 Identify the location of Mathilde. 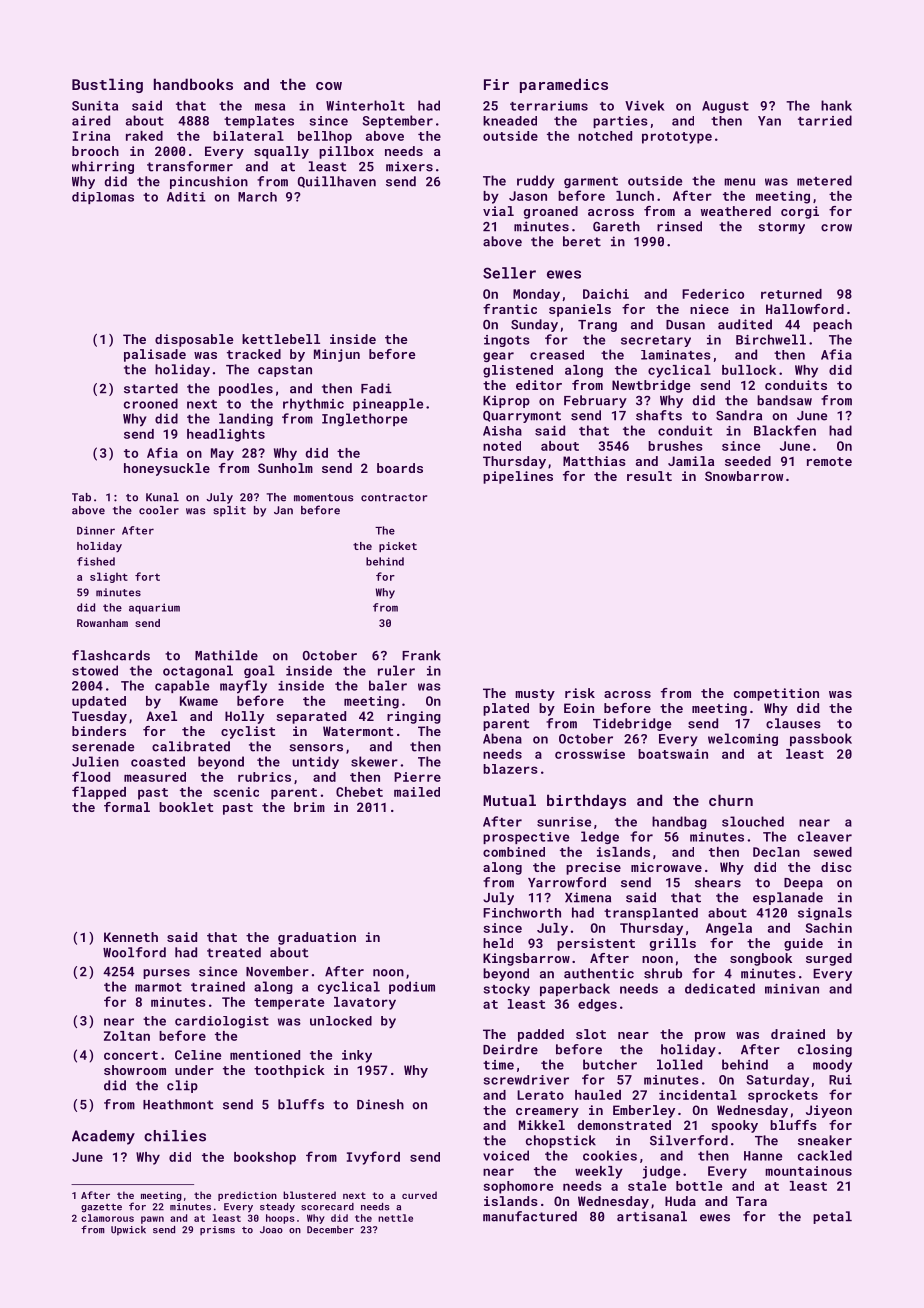
(226, 655).
